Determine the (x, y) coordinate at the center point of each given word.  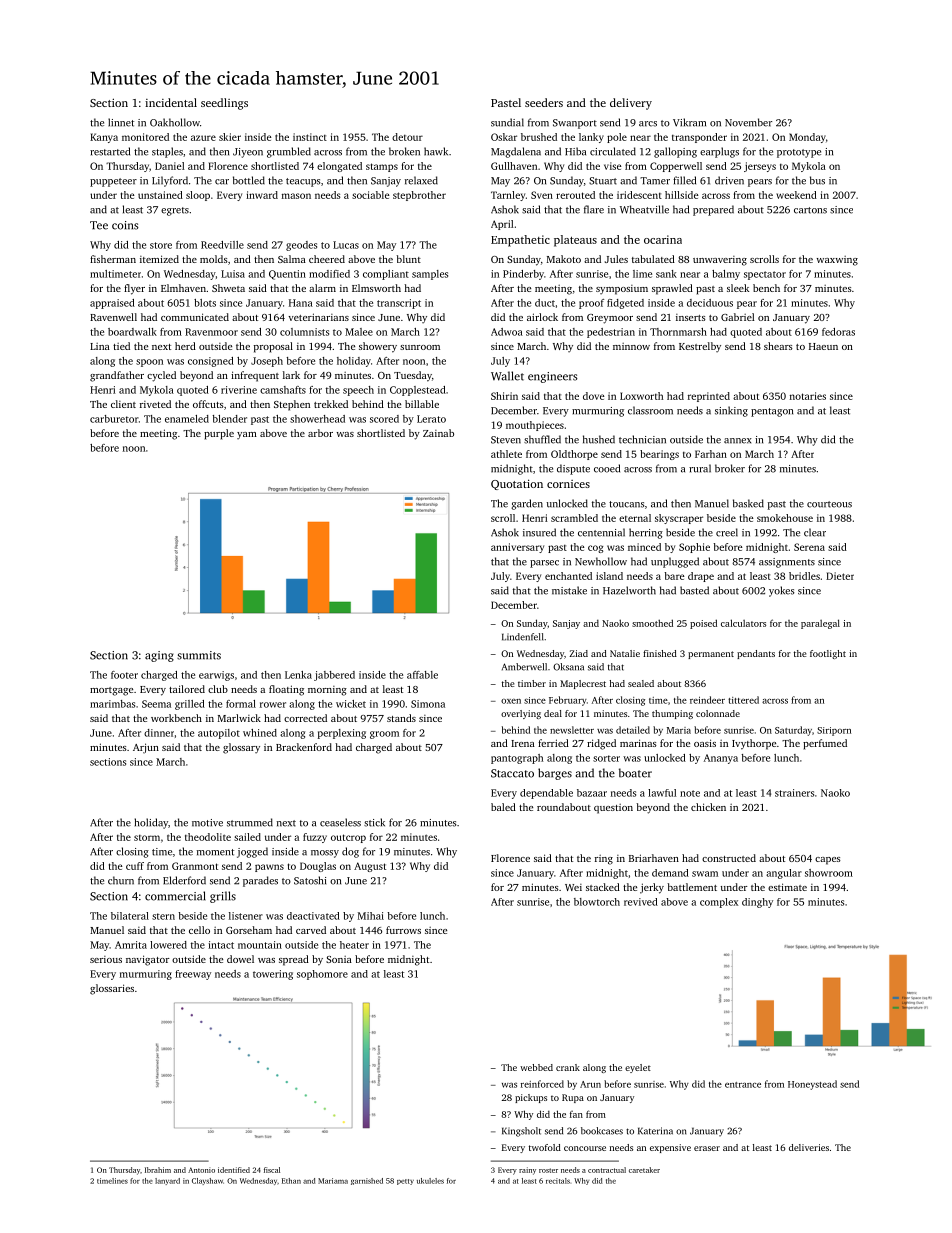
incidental (171, 102)
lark (291, 375)
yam (247, 436)
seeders (544, 102)
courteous (829, 504)
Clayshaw (207, 1181)
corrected (305, 718)
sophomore (322, 975)
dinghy (757, 903)
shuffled (542, 439)
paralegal (820, 624)
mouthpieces (535, 426)
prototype (799, 153)
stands (401, 718)
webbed (536, 1067)
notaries (808, 396)
